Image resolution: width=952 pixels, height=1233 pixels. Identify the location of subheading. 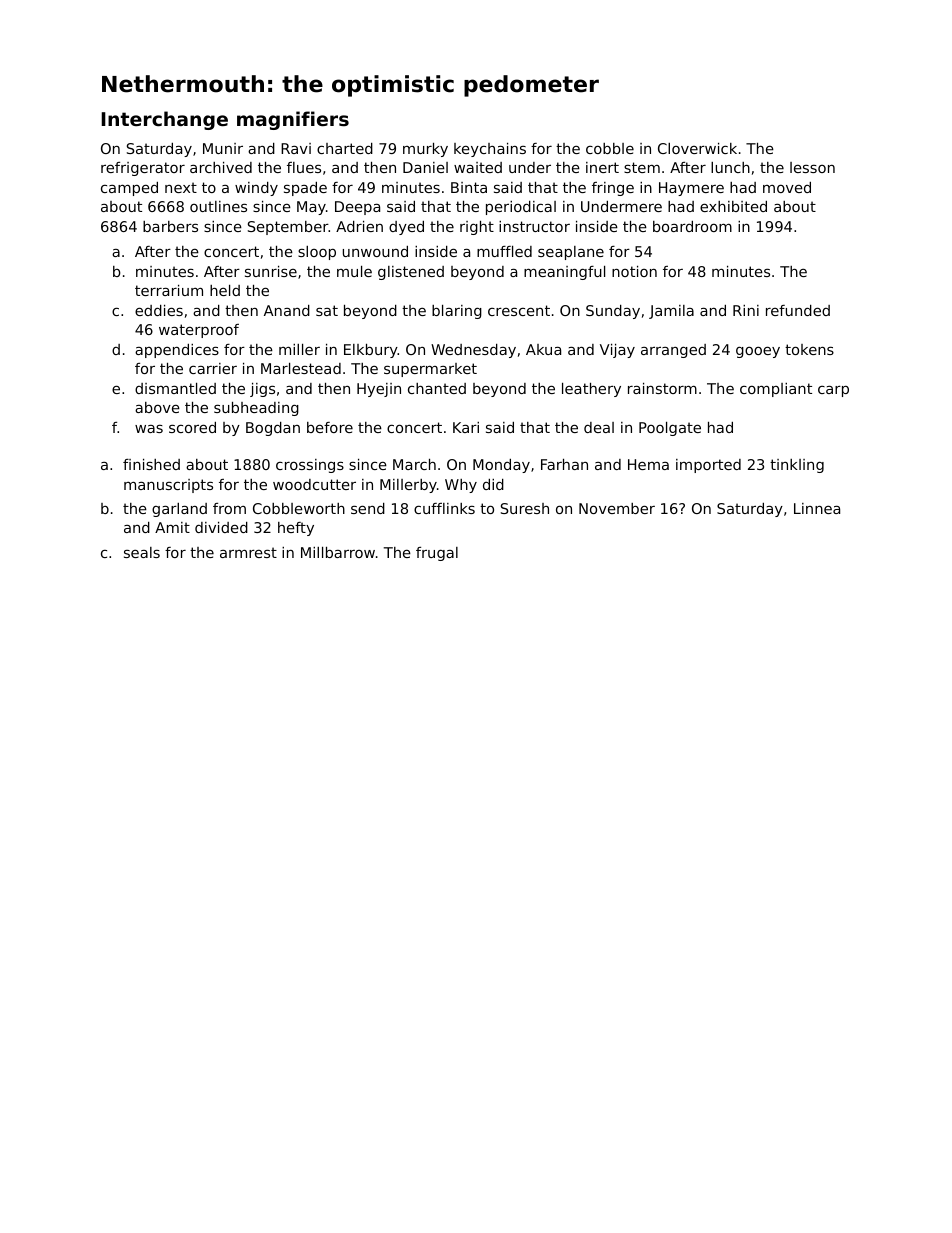
(256, 409).
